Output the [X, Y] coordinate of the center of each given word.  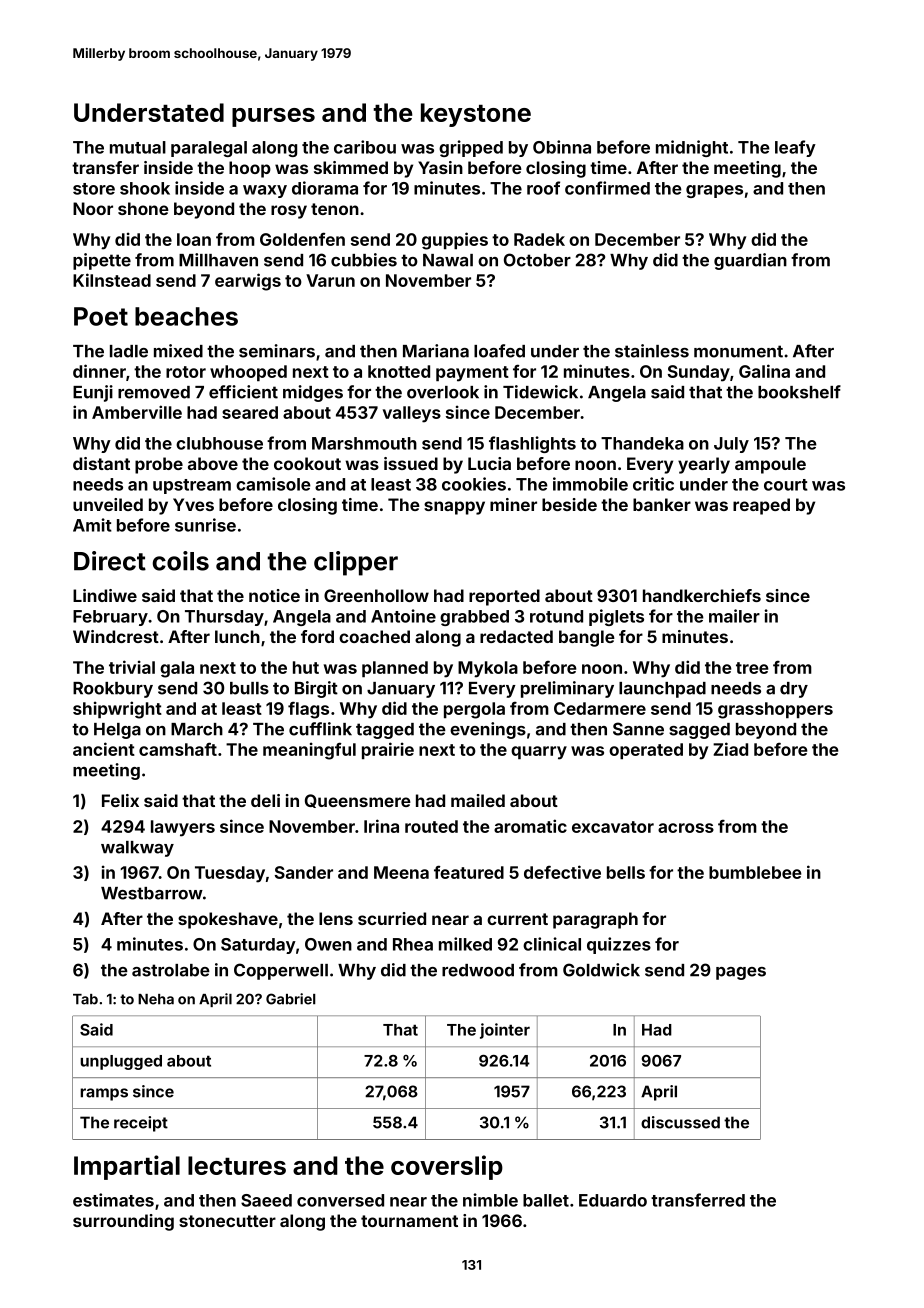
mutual [138, 147]
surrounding [123, 1222]
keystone [476, 115]
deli [265, 800]
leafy [795, 148]
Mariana [436, 351]
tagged [385, 731]
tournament [409, 1221]
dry [794, 690]
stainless [652, 351]
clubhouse [219, 443]
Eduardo [613, 1200]
